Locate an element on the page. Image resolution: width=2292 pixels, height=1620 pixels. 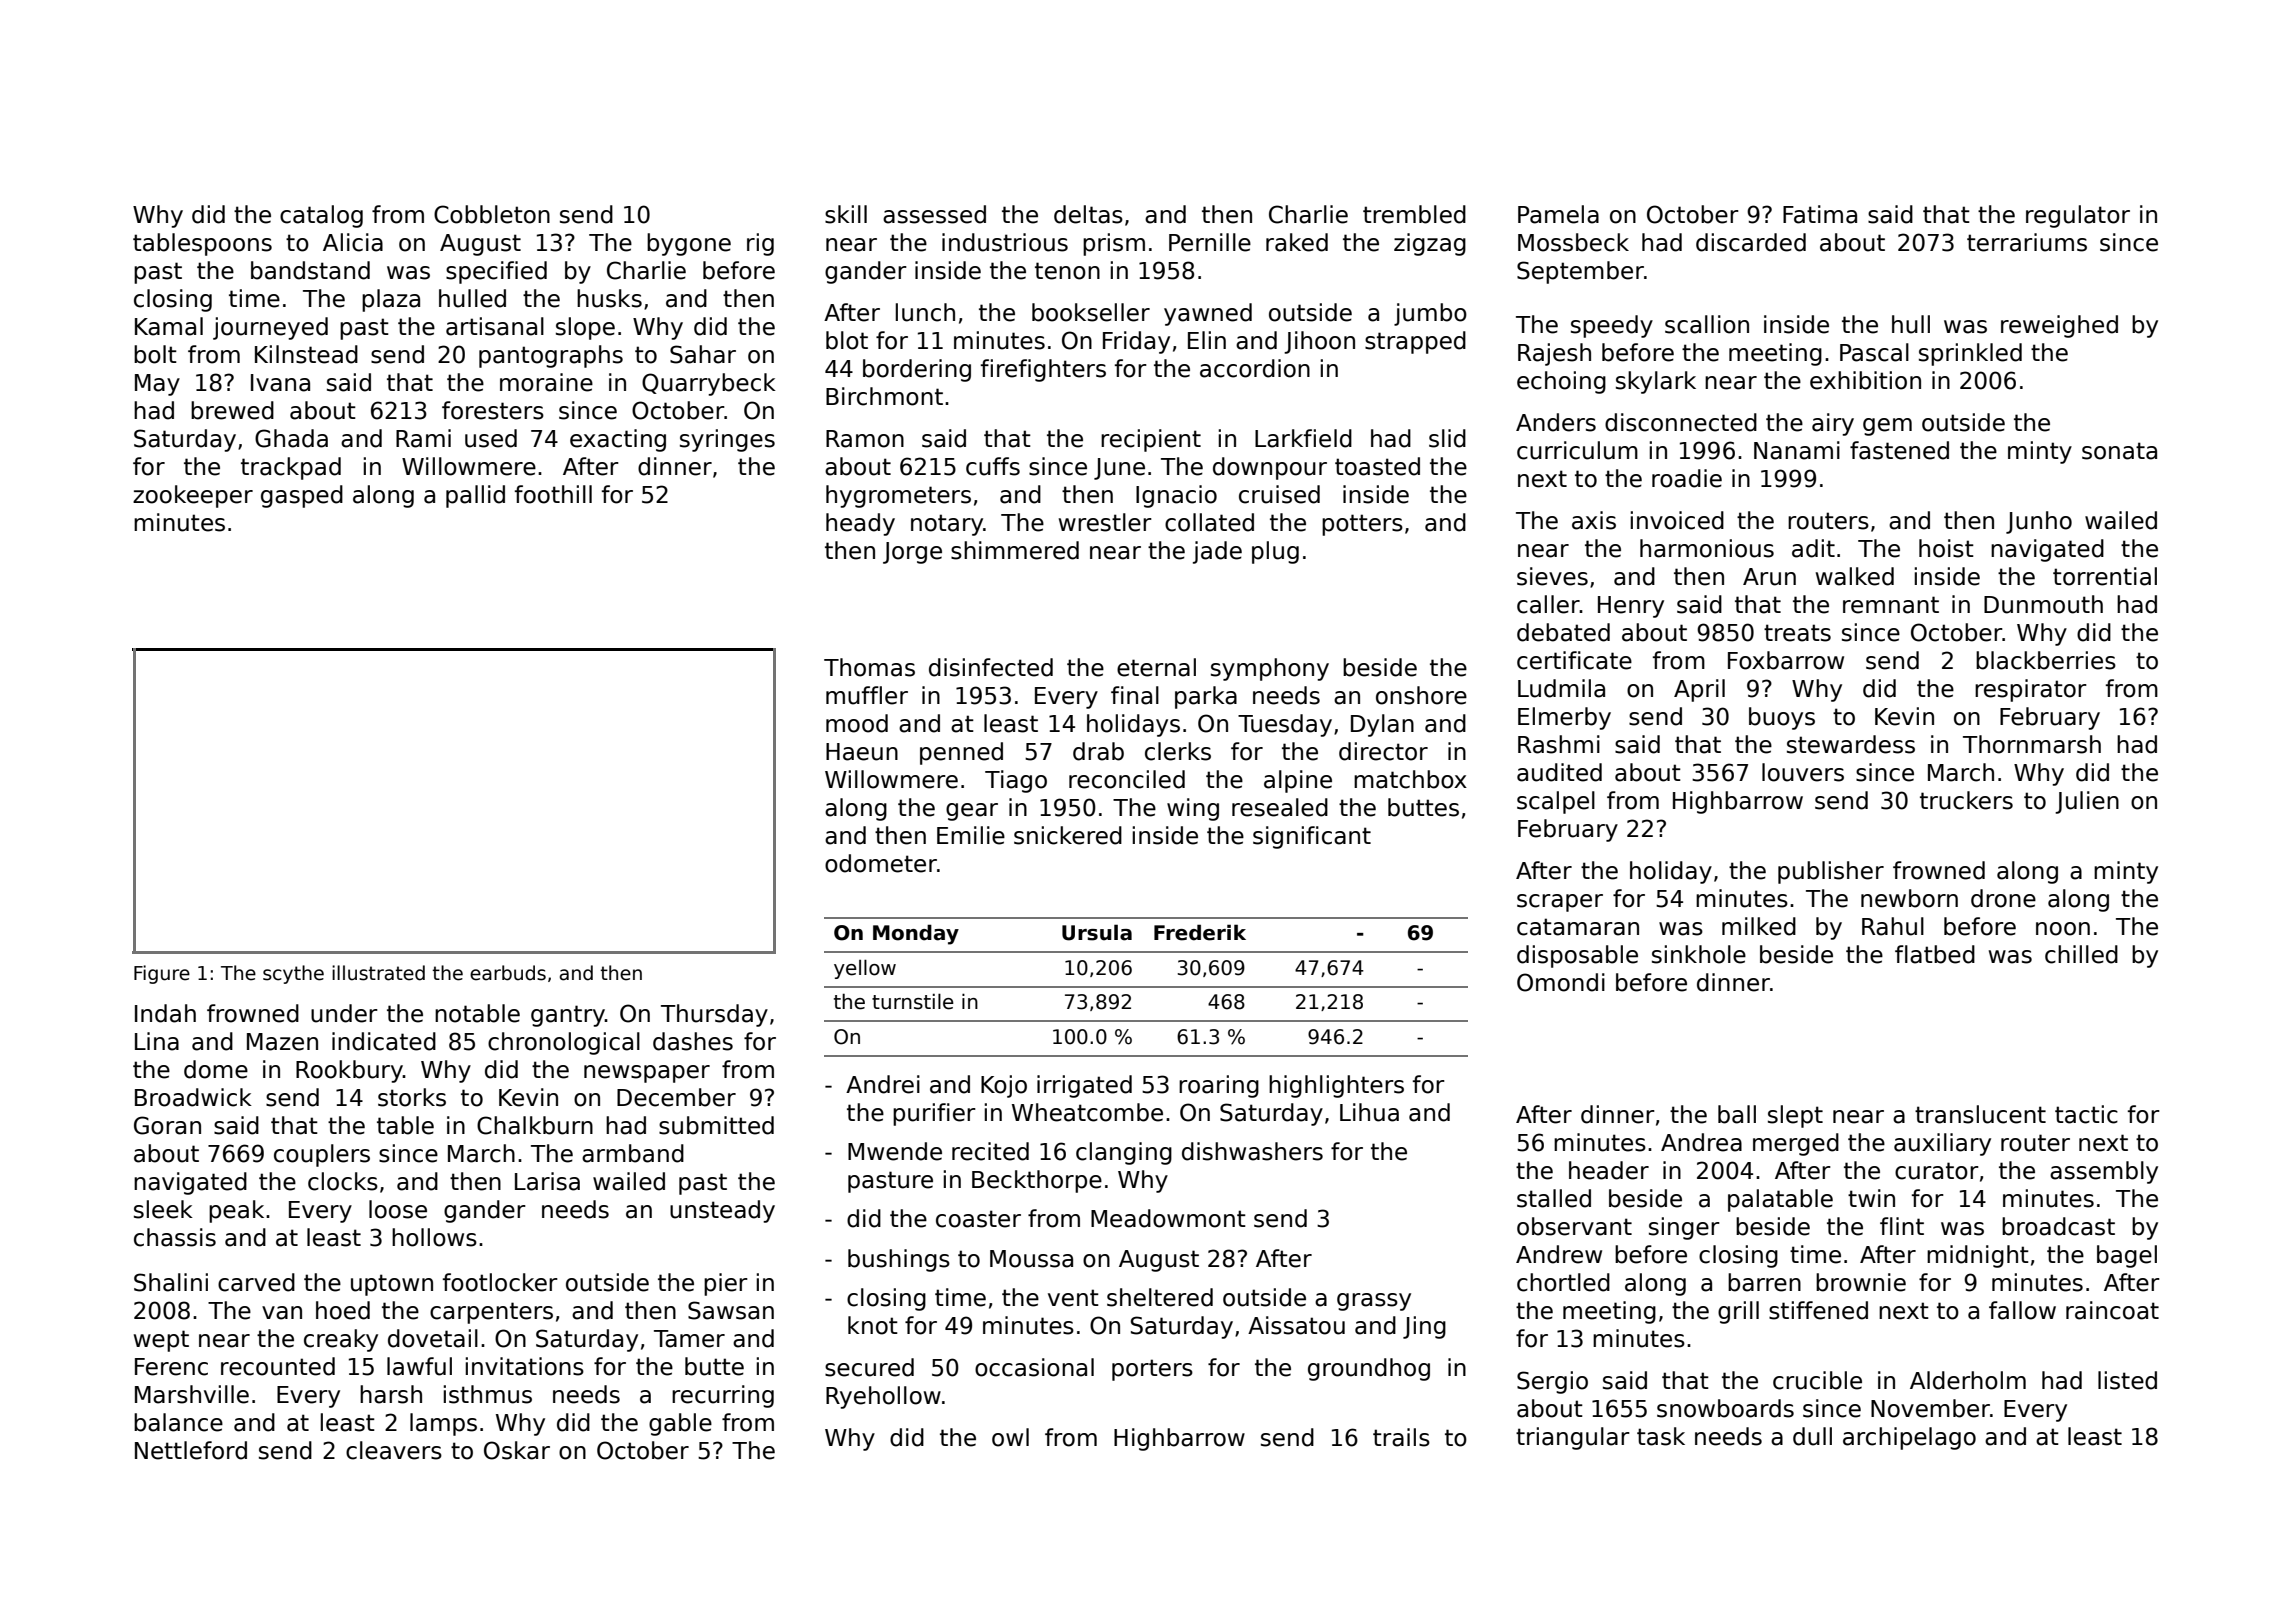
illustrated is located at coordinates (378, 973).
